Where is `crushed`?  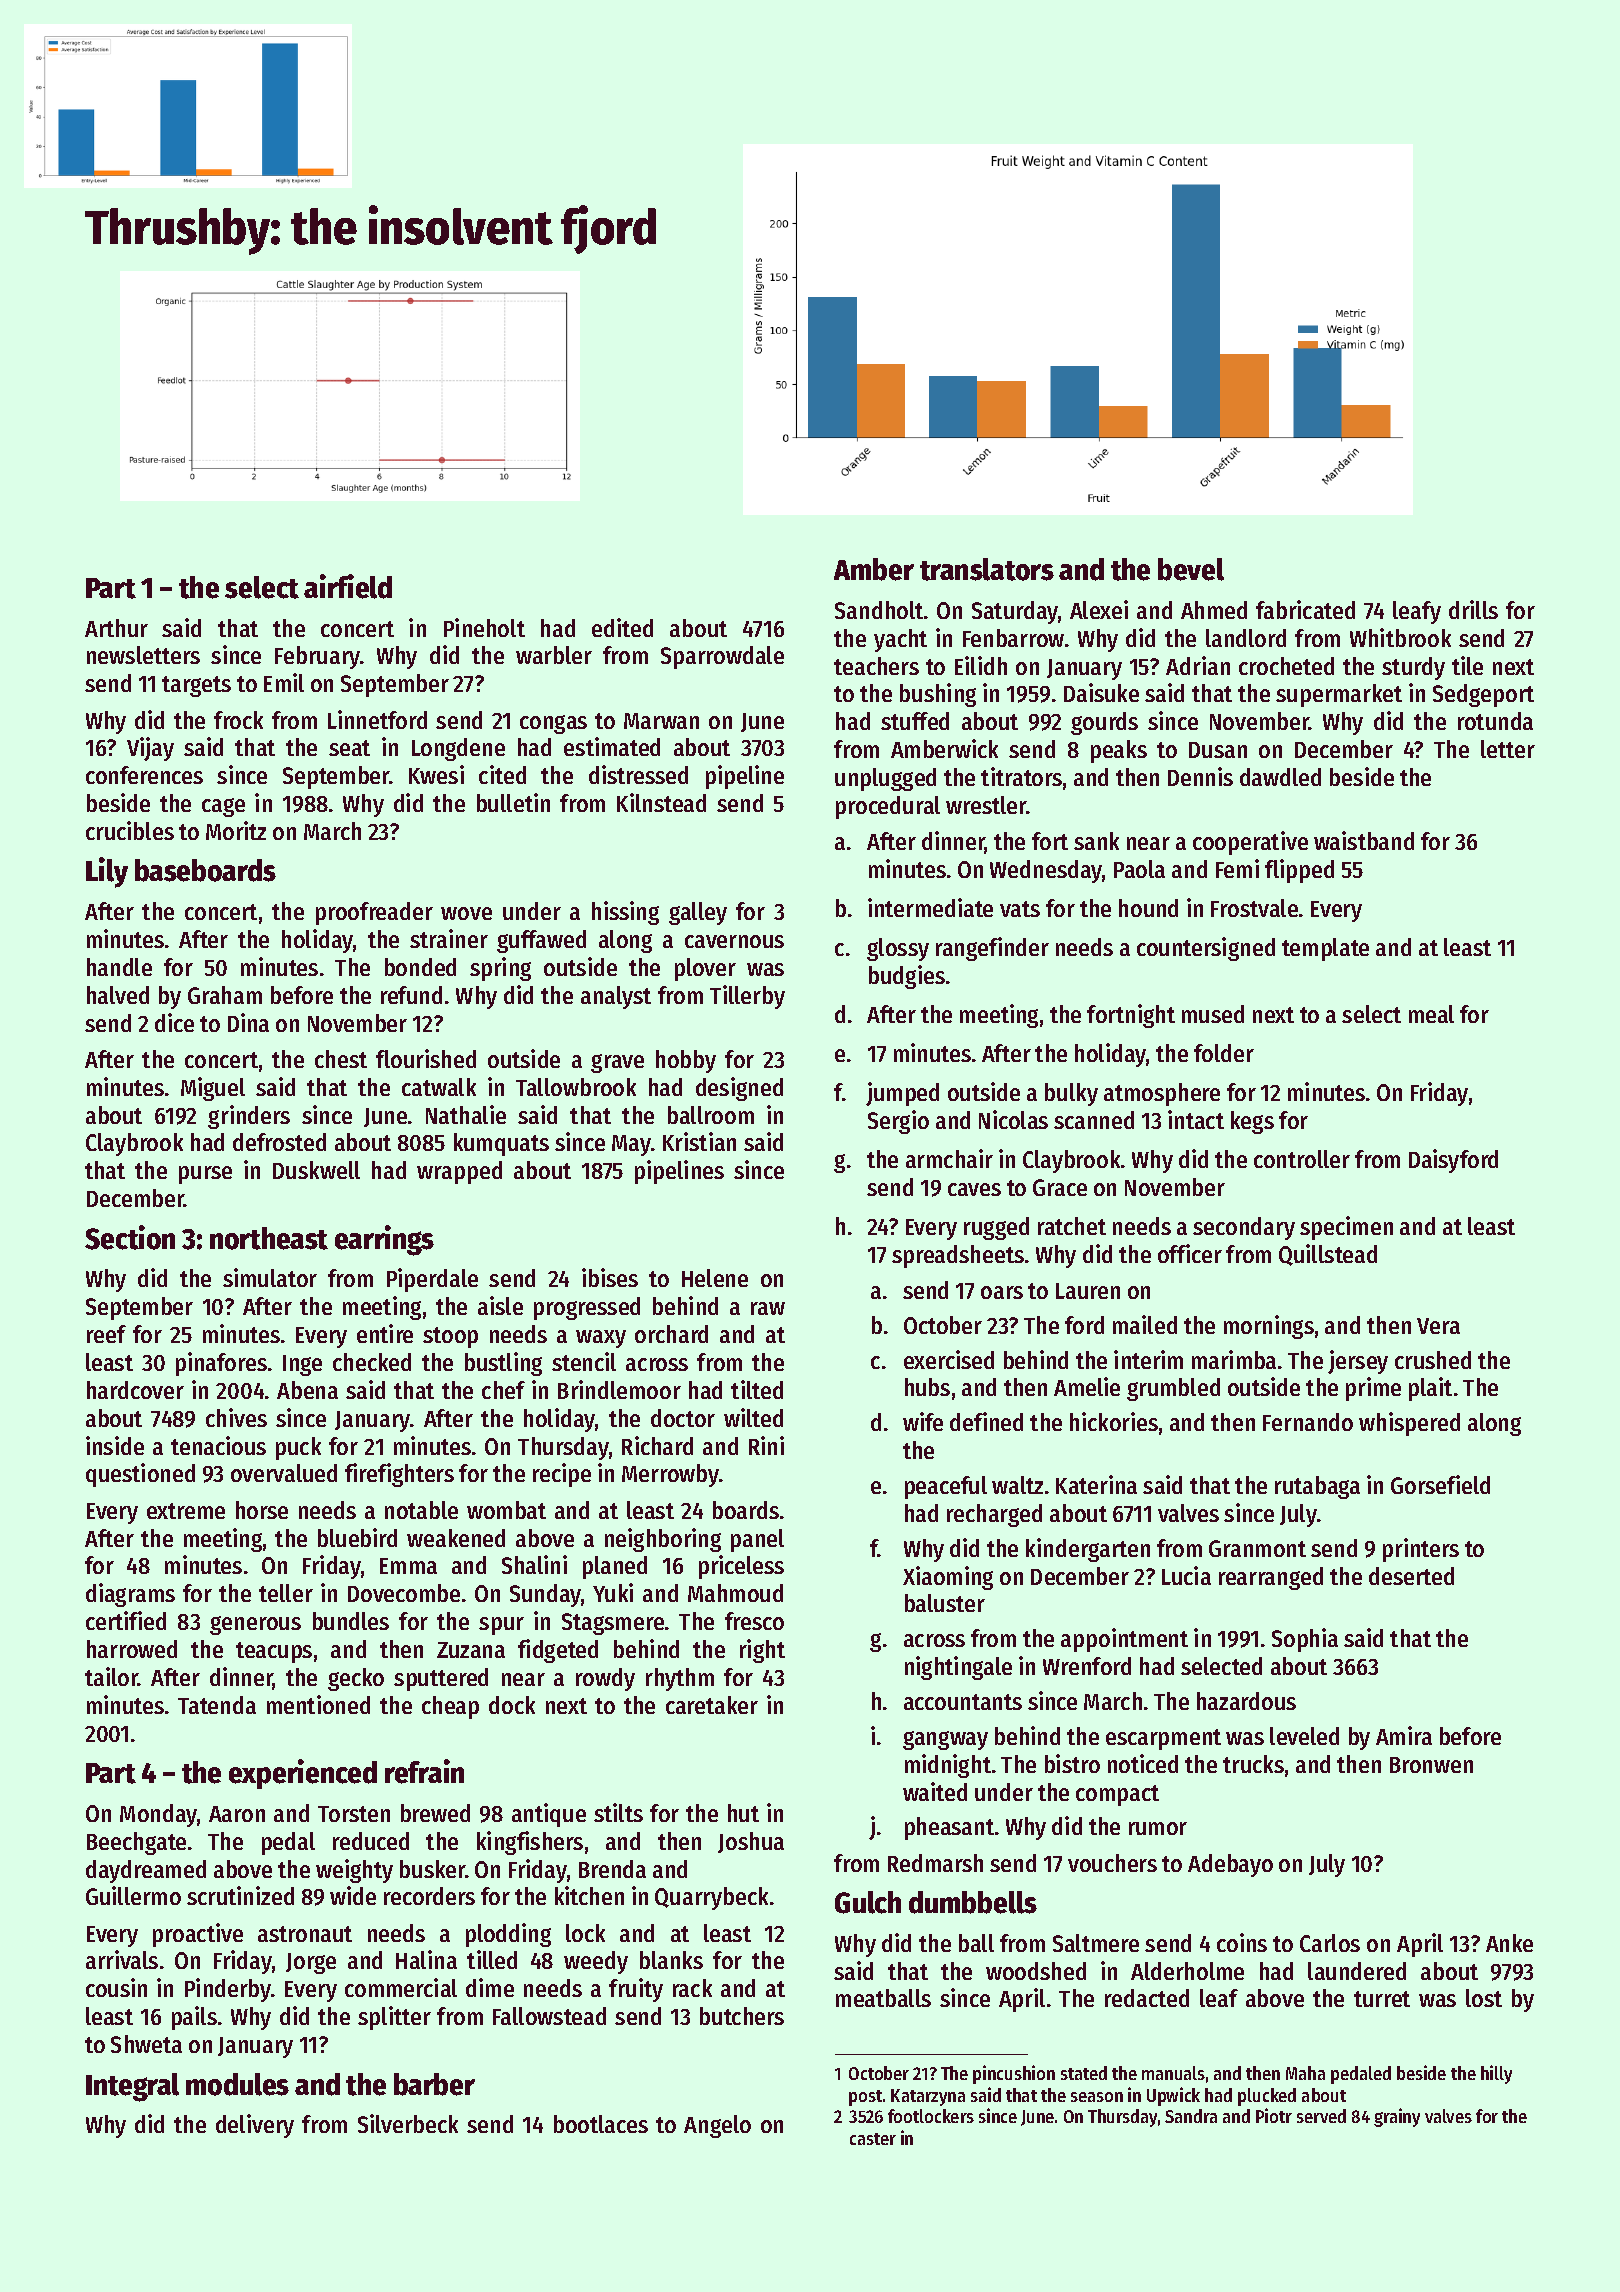 crushed is located at coordinates (1433, 1360).
